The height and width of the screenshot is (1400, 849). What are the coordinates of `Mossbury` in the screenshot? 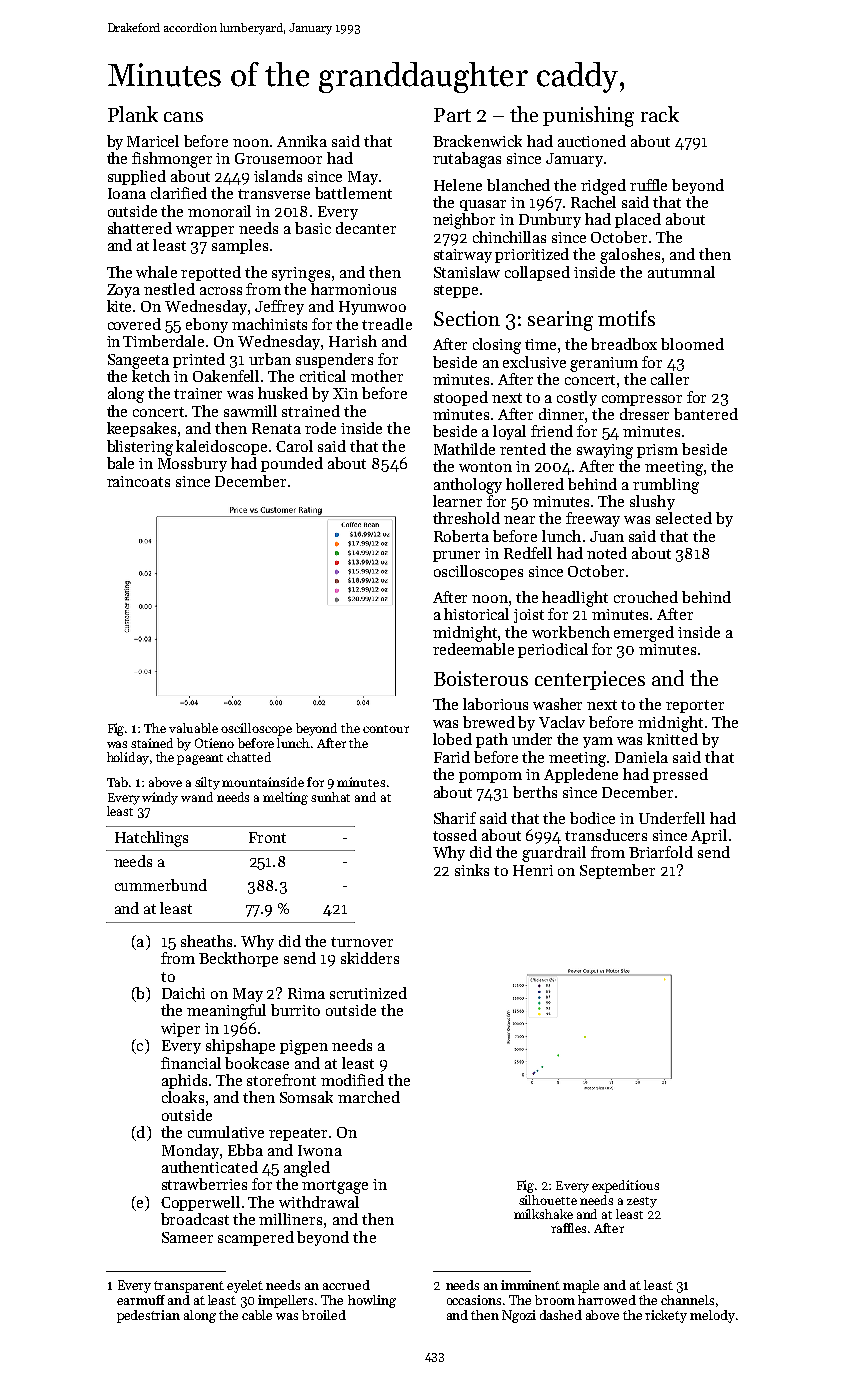 It's located at (192, 464).
